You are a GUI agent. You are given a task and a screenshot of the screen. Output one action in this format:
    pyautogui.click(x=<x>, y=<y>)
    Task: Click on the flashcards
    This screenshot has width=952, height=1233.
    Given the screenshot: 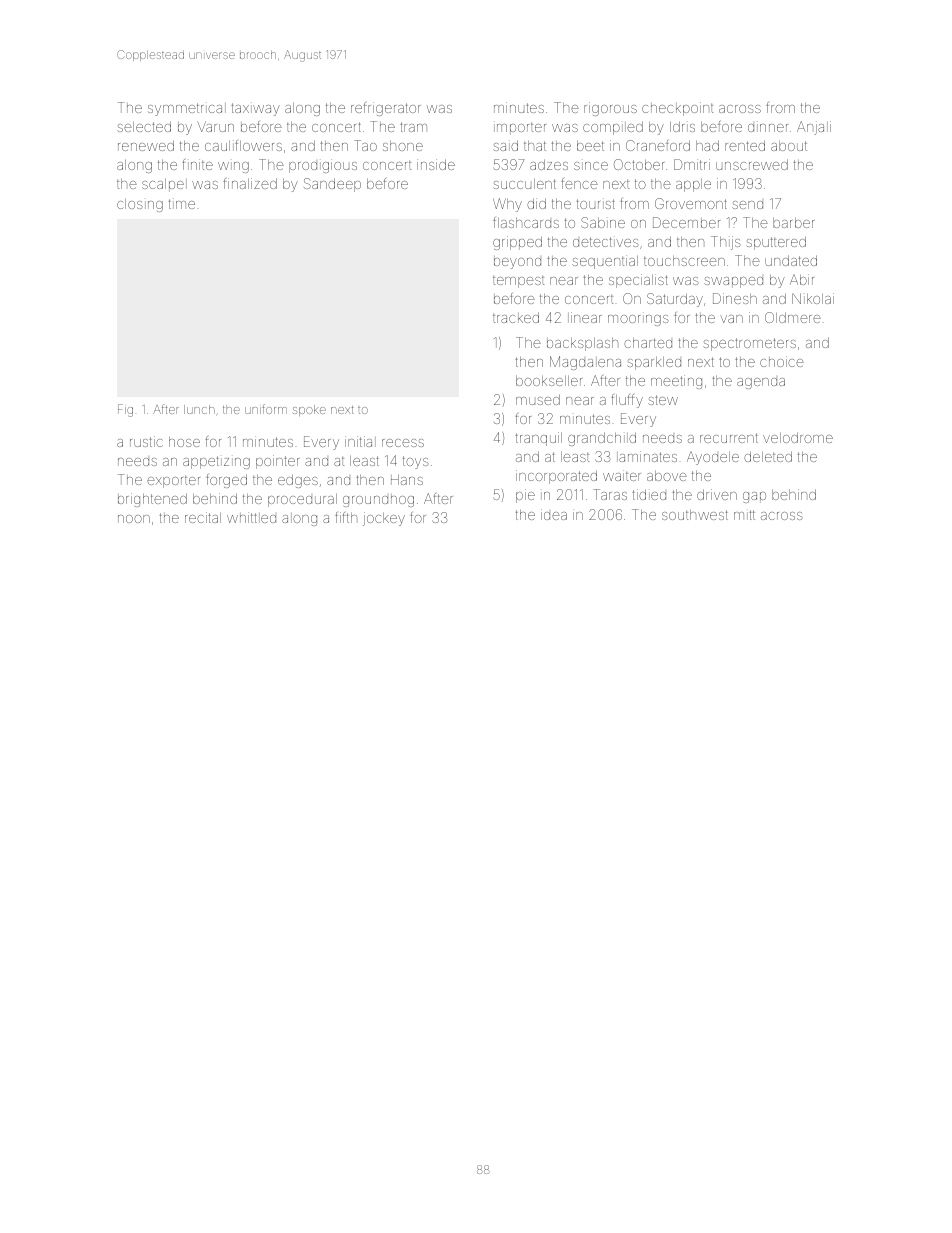 What is the action you would take?
    pyautogui.click(x=526, y=222)
